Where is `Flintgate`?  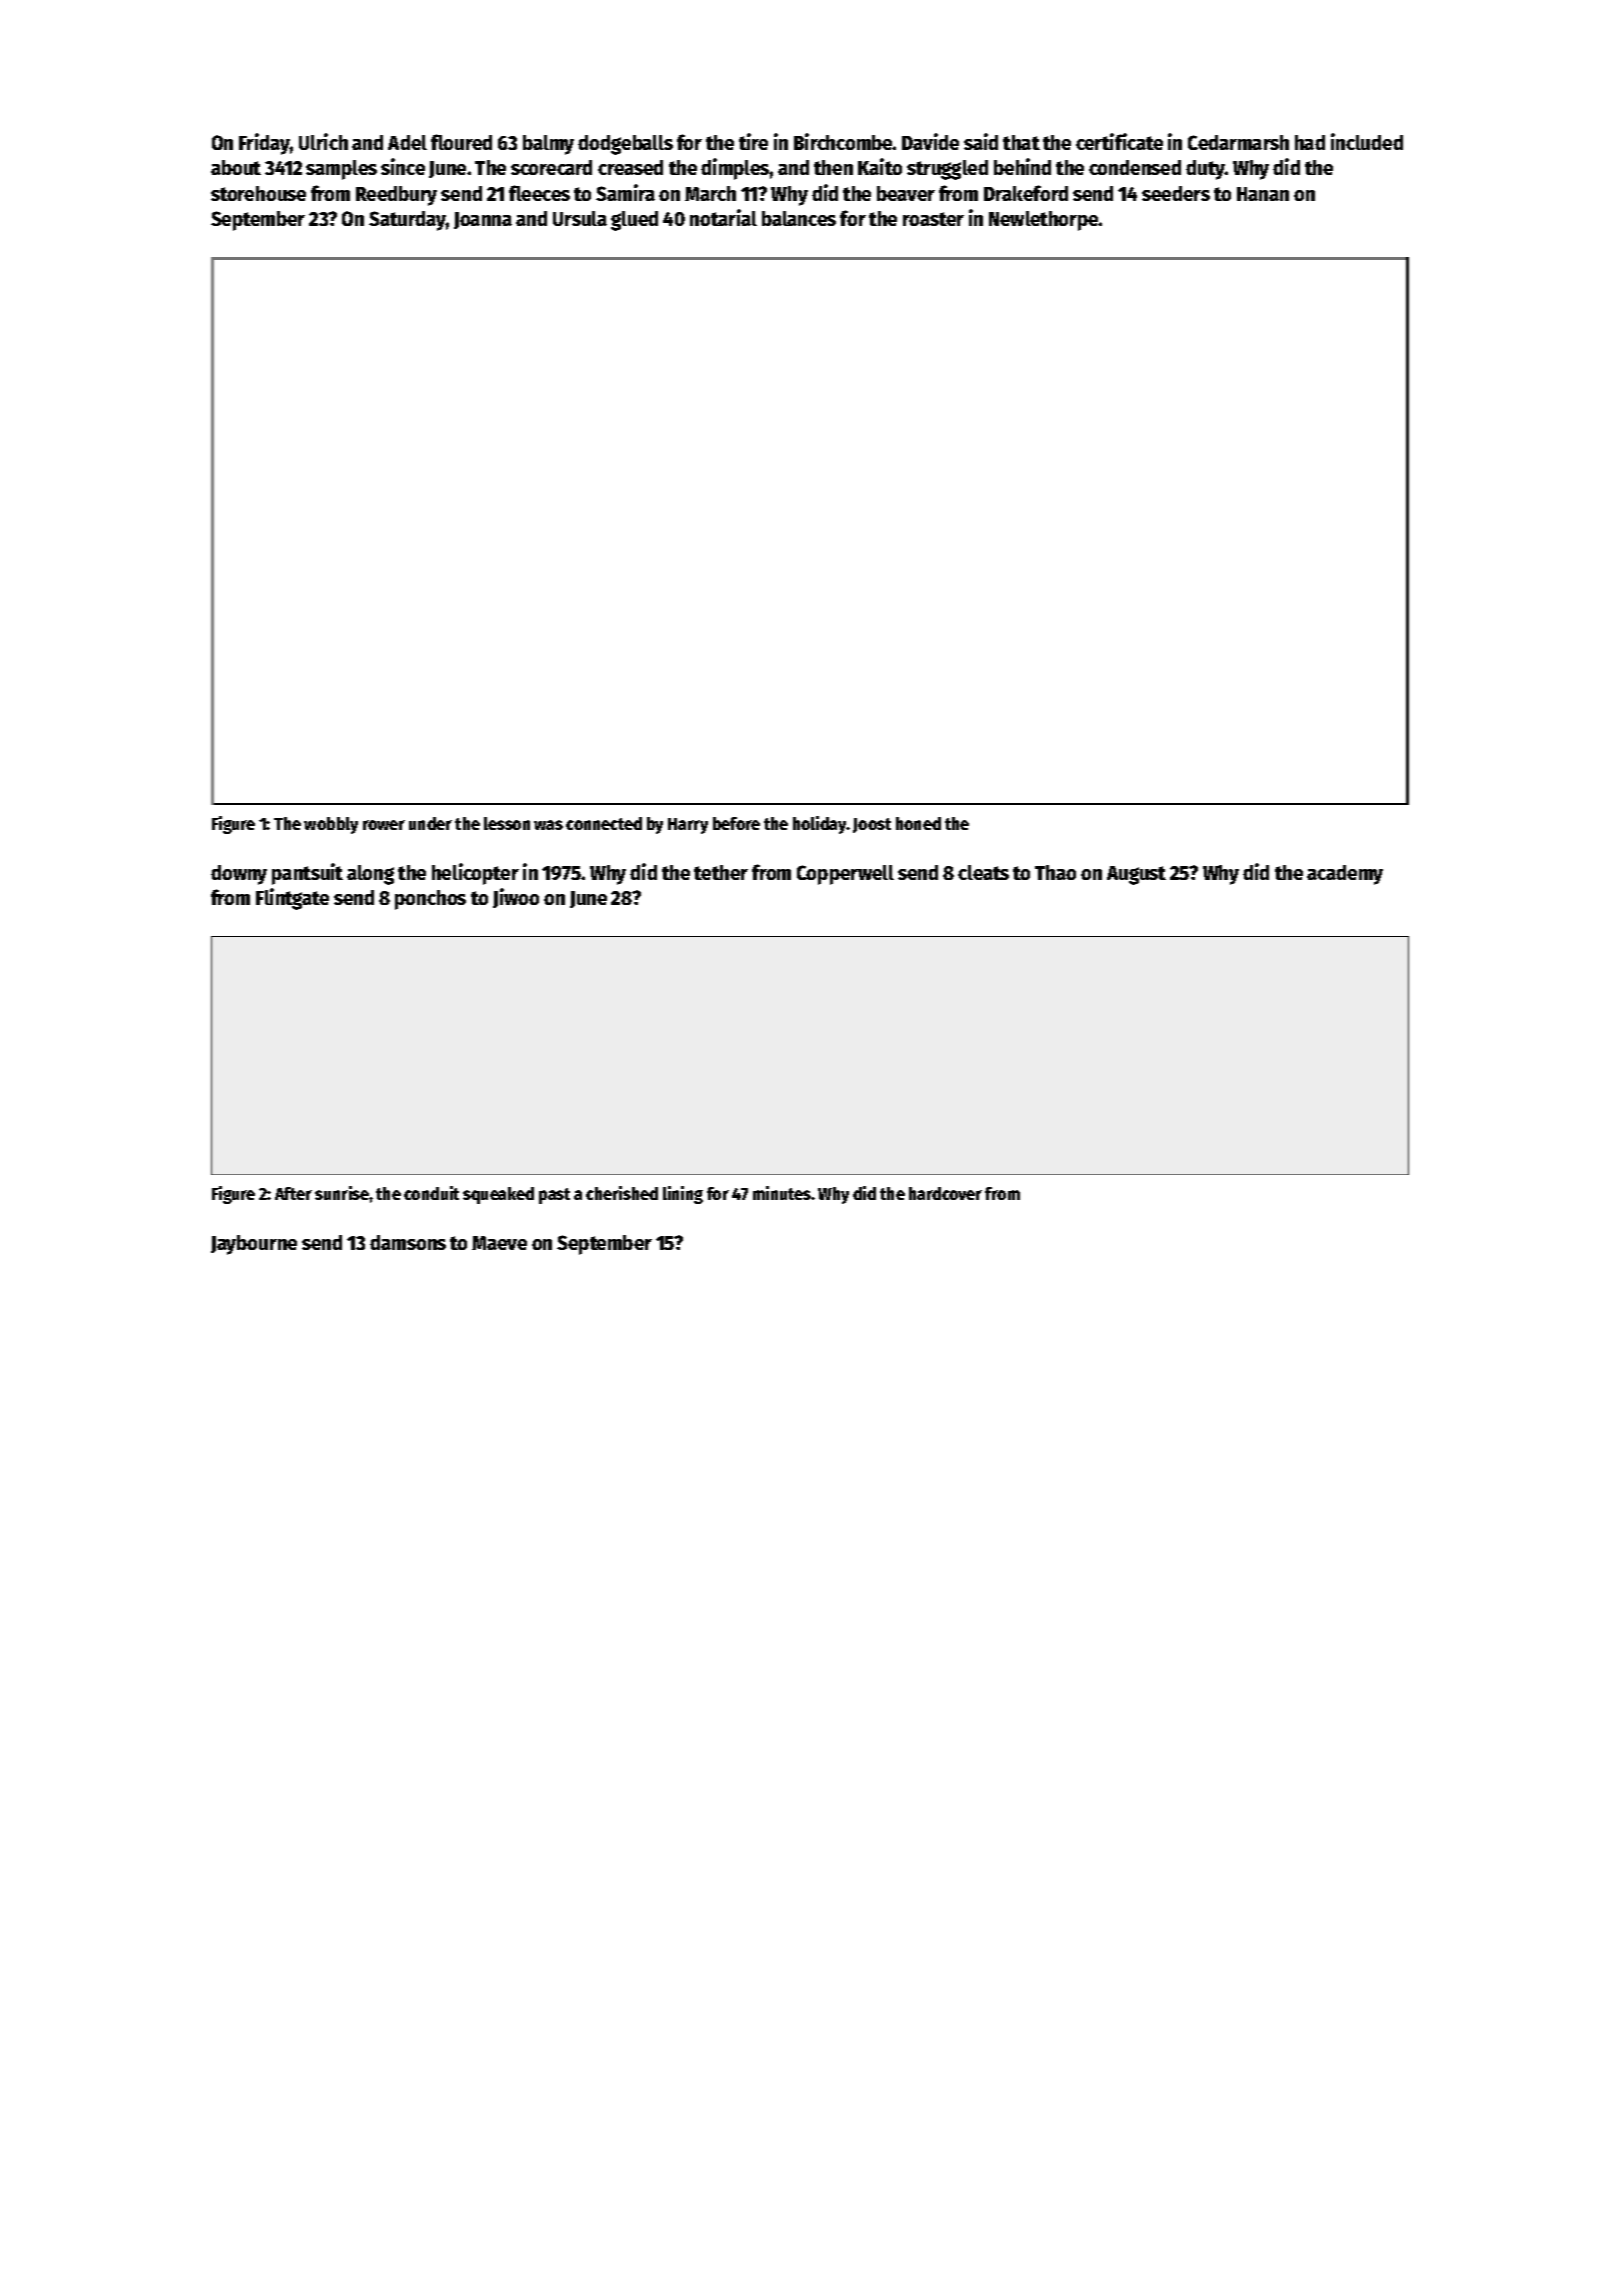 Flintgate is located at coordinates (292, 899).
